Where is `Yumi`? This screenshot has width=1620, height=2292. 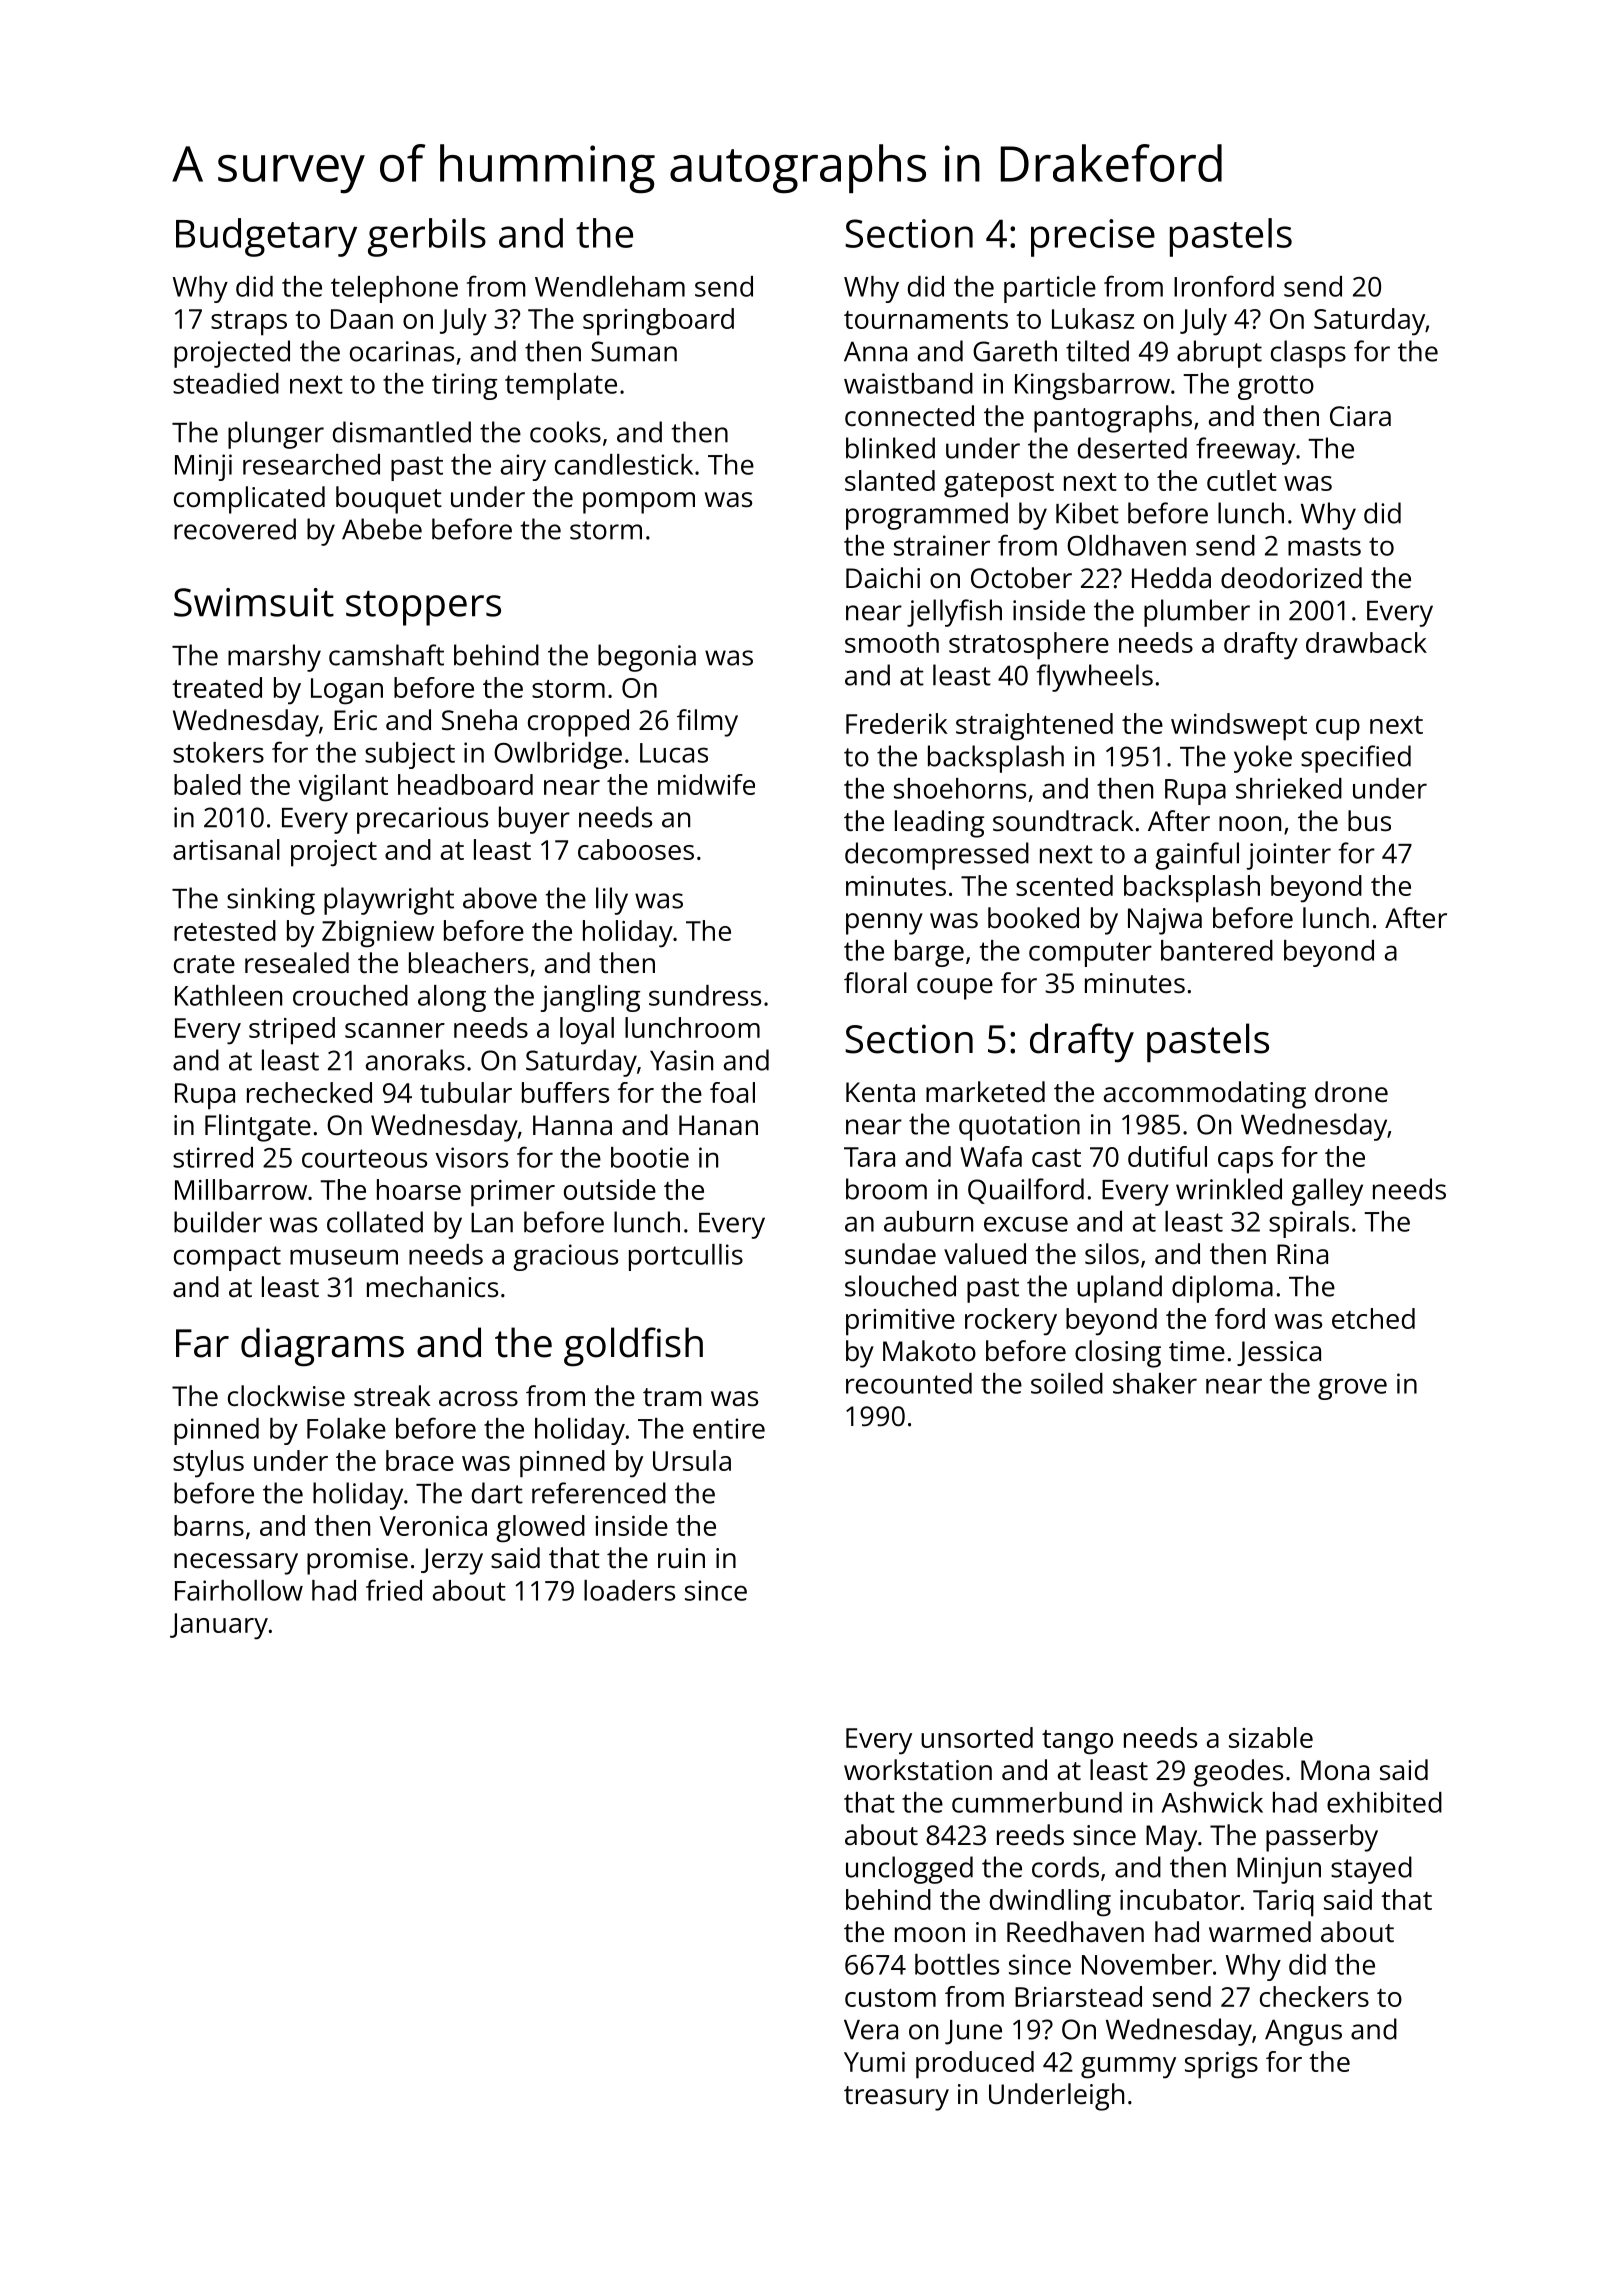 Yumi is located at coordinates (874, 2062).
